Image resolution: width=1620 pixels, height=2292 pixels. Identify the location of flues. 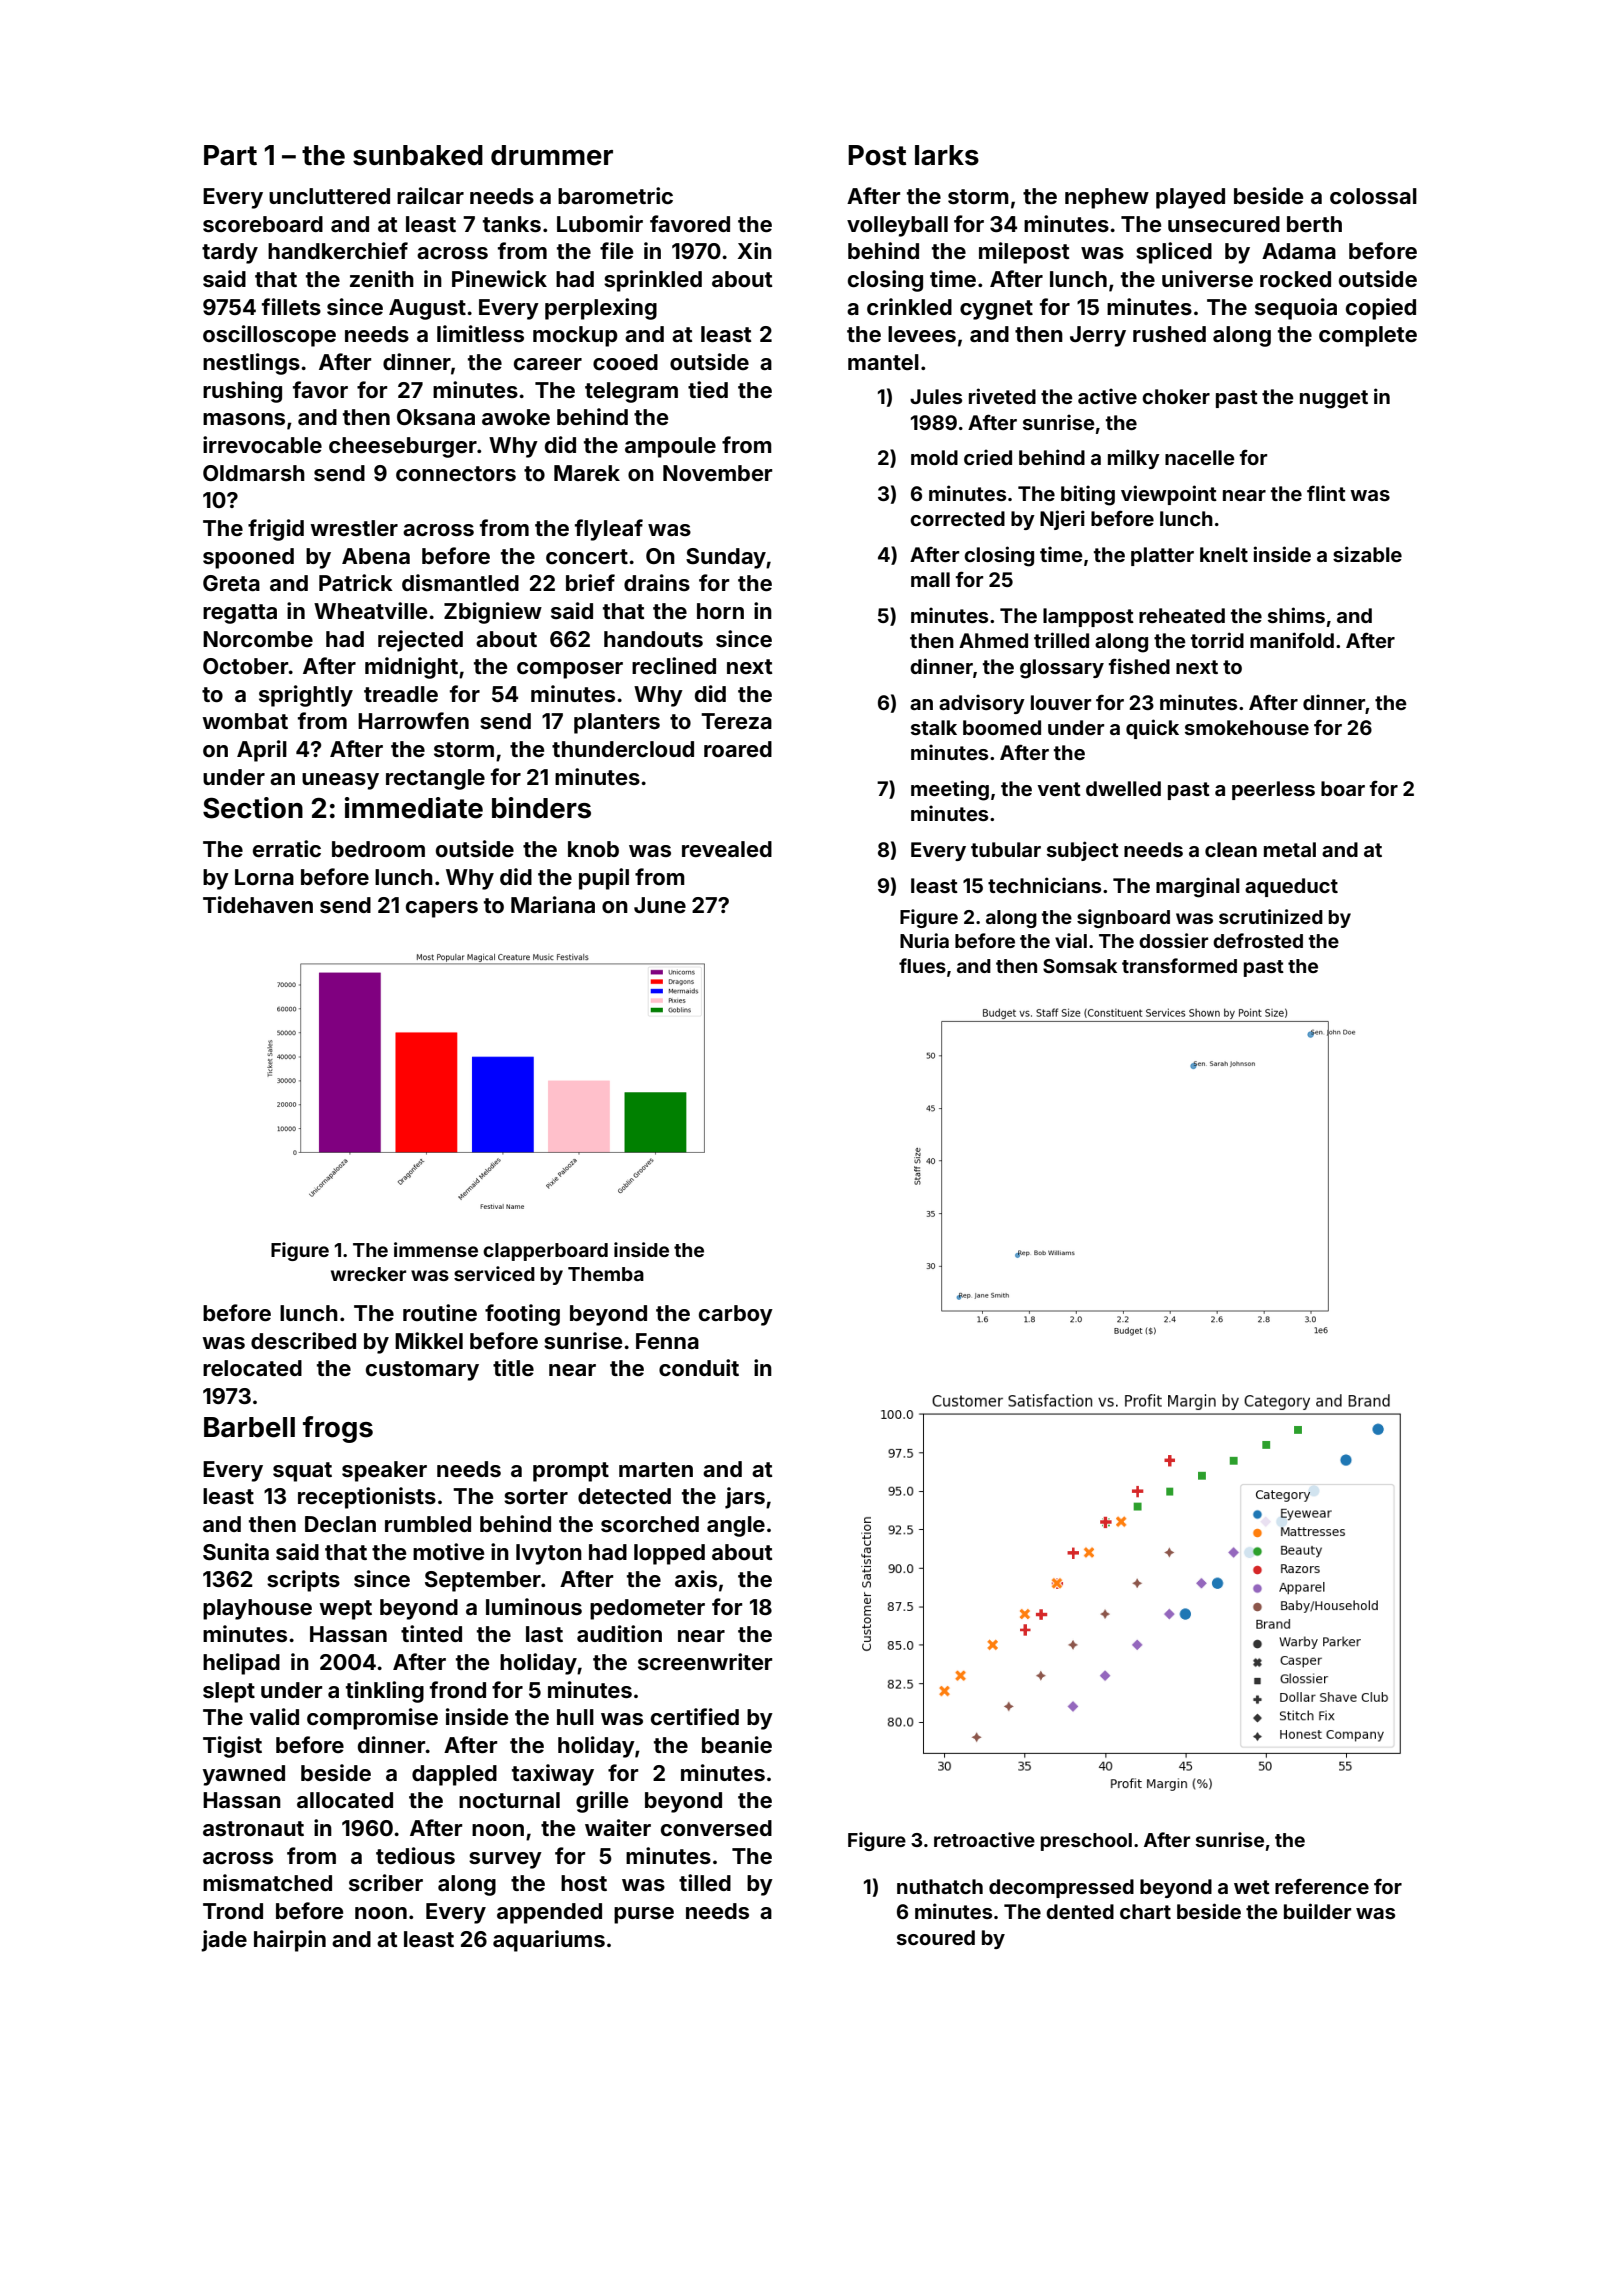
(922, 965).
